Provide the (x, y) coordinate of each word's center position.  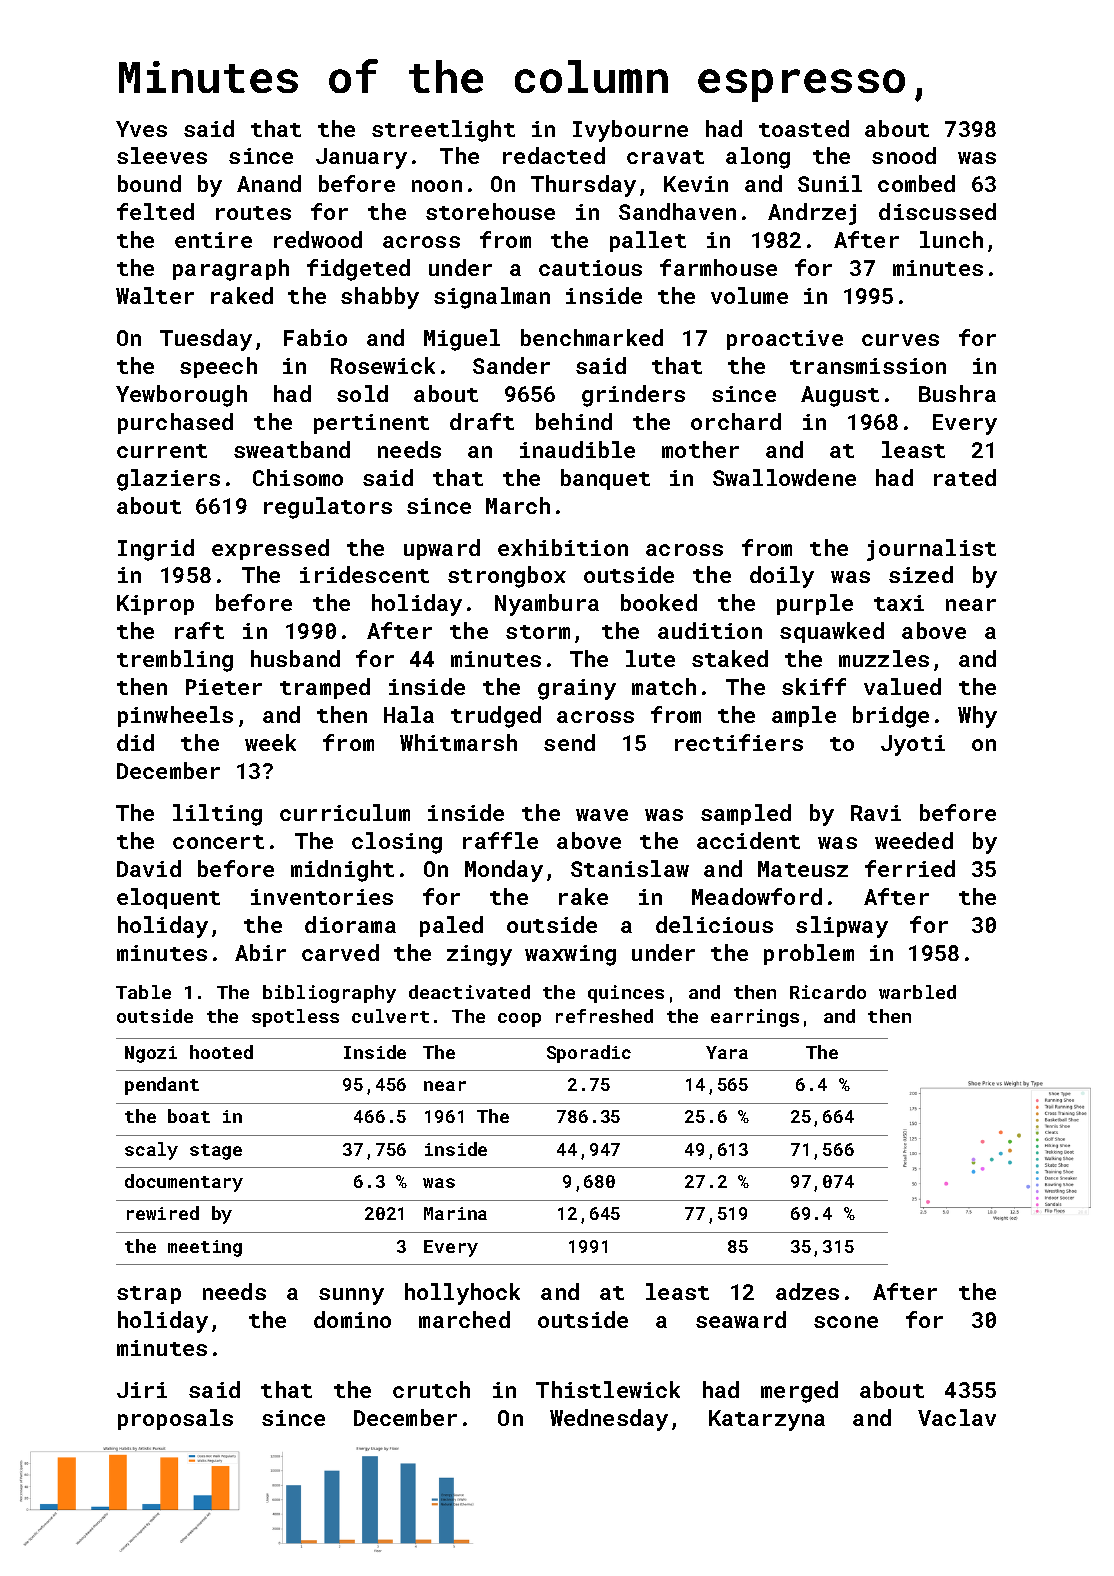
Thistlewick (608, 1389)
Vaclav (957, 1417)
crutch (431, 1389)
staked (730, 658)
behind (574, 421)
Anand (269, 183)
